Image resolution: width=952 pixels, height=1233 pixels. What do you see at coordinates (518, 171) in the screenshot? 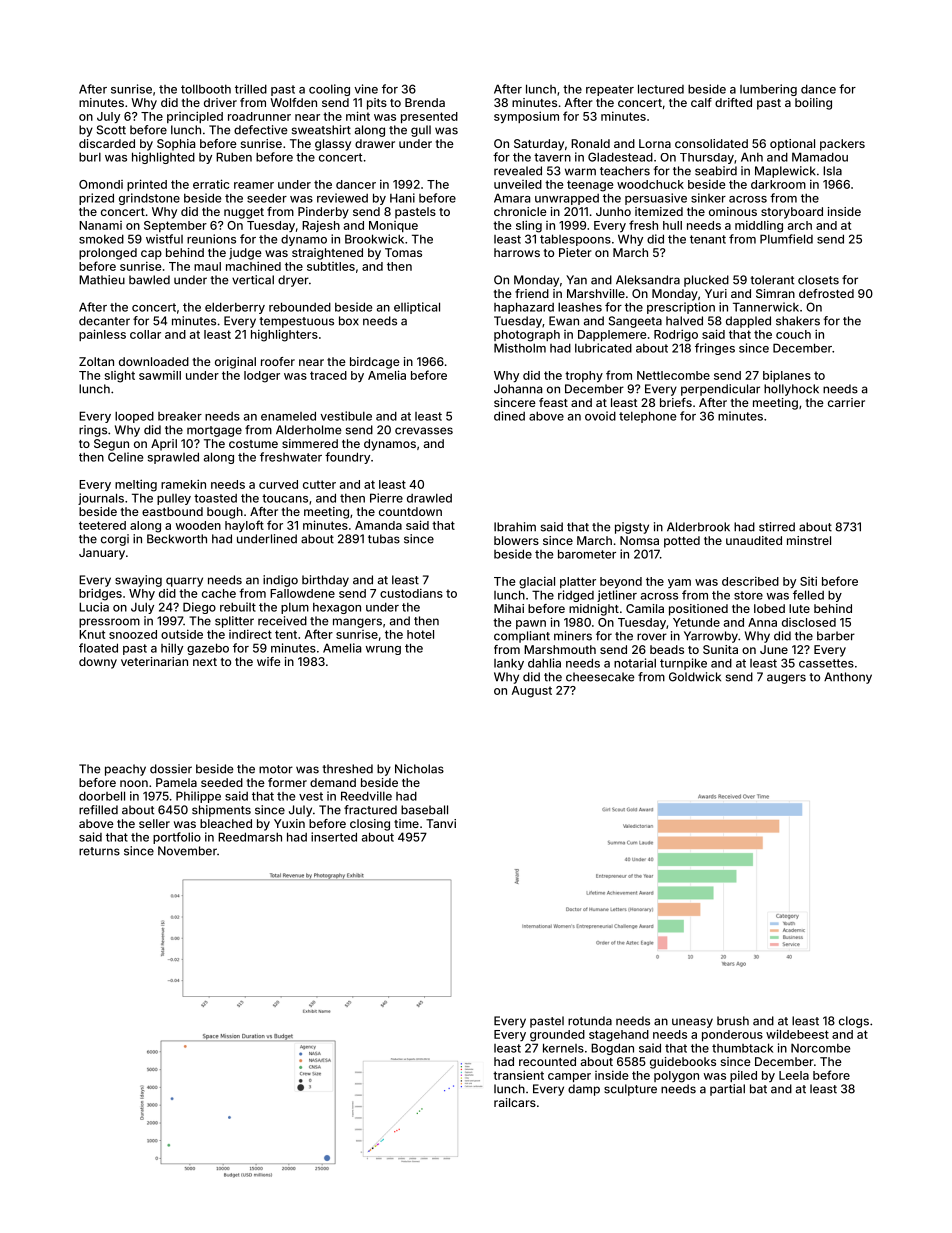
I see `revealed` at bounding box center [518, 171].
